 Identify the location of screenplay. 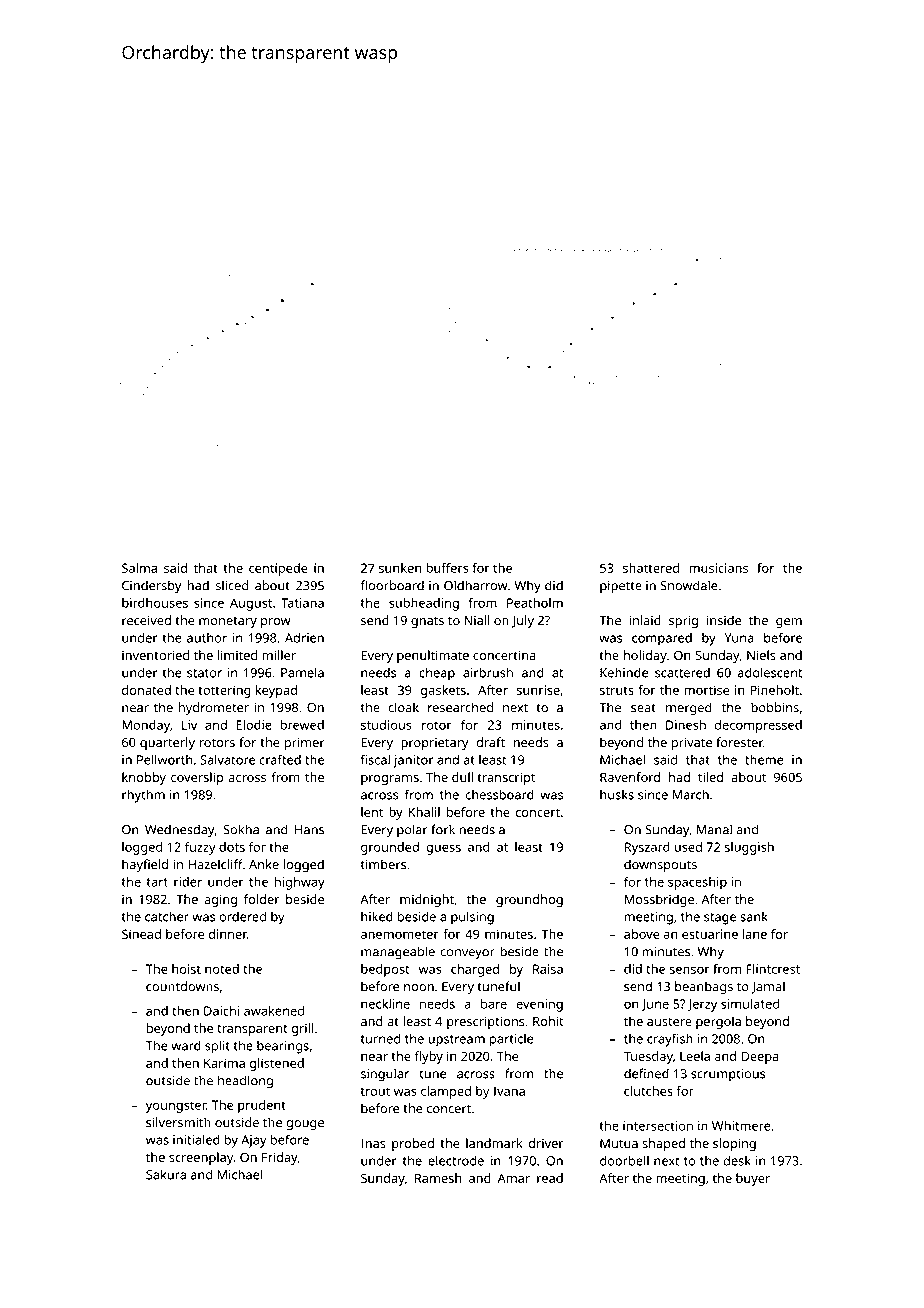
(201, 1158).
